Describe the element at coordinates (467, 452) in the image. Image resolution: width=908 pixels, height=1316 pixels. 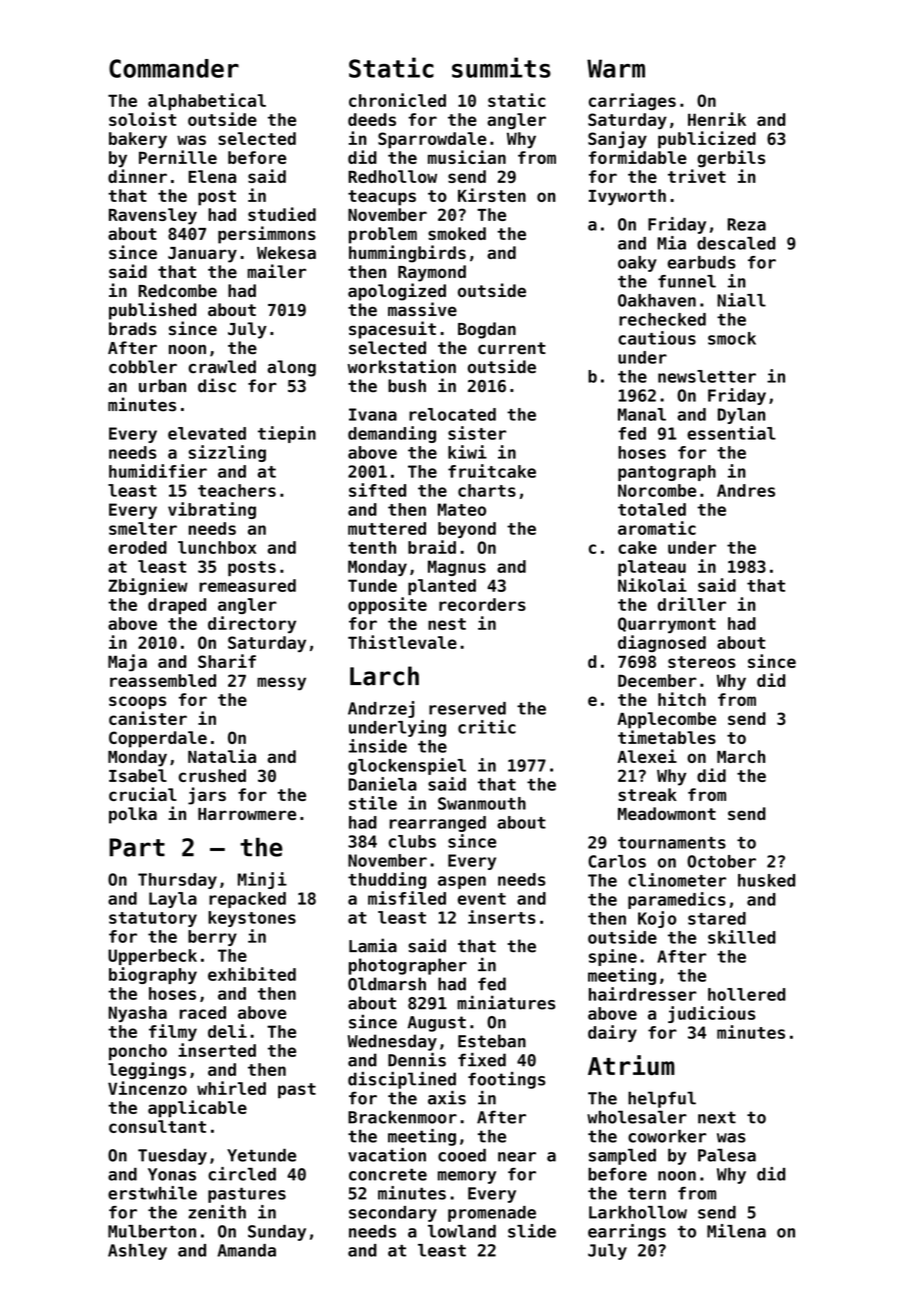
I see `kiwi` at that location.
